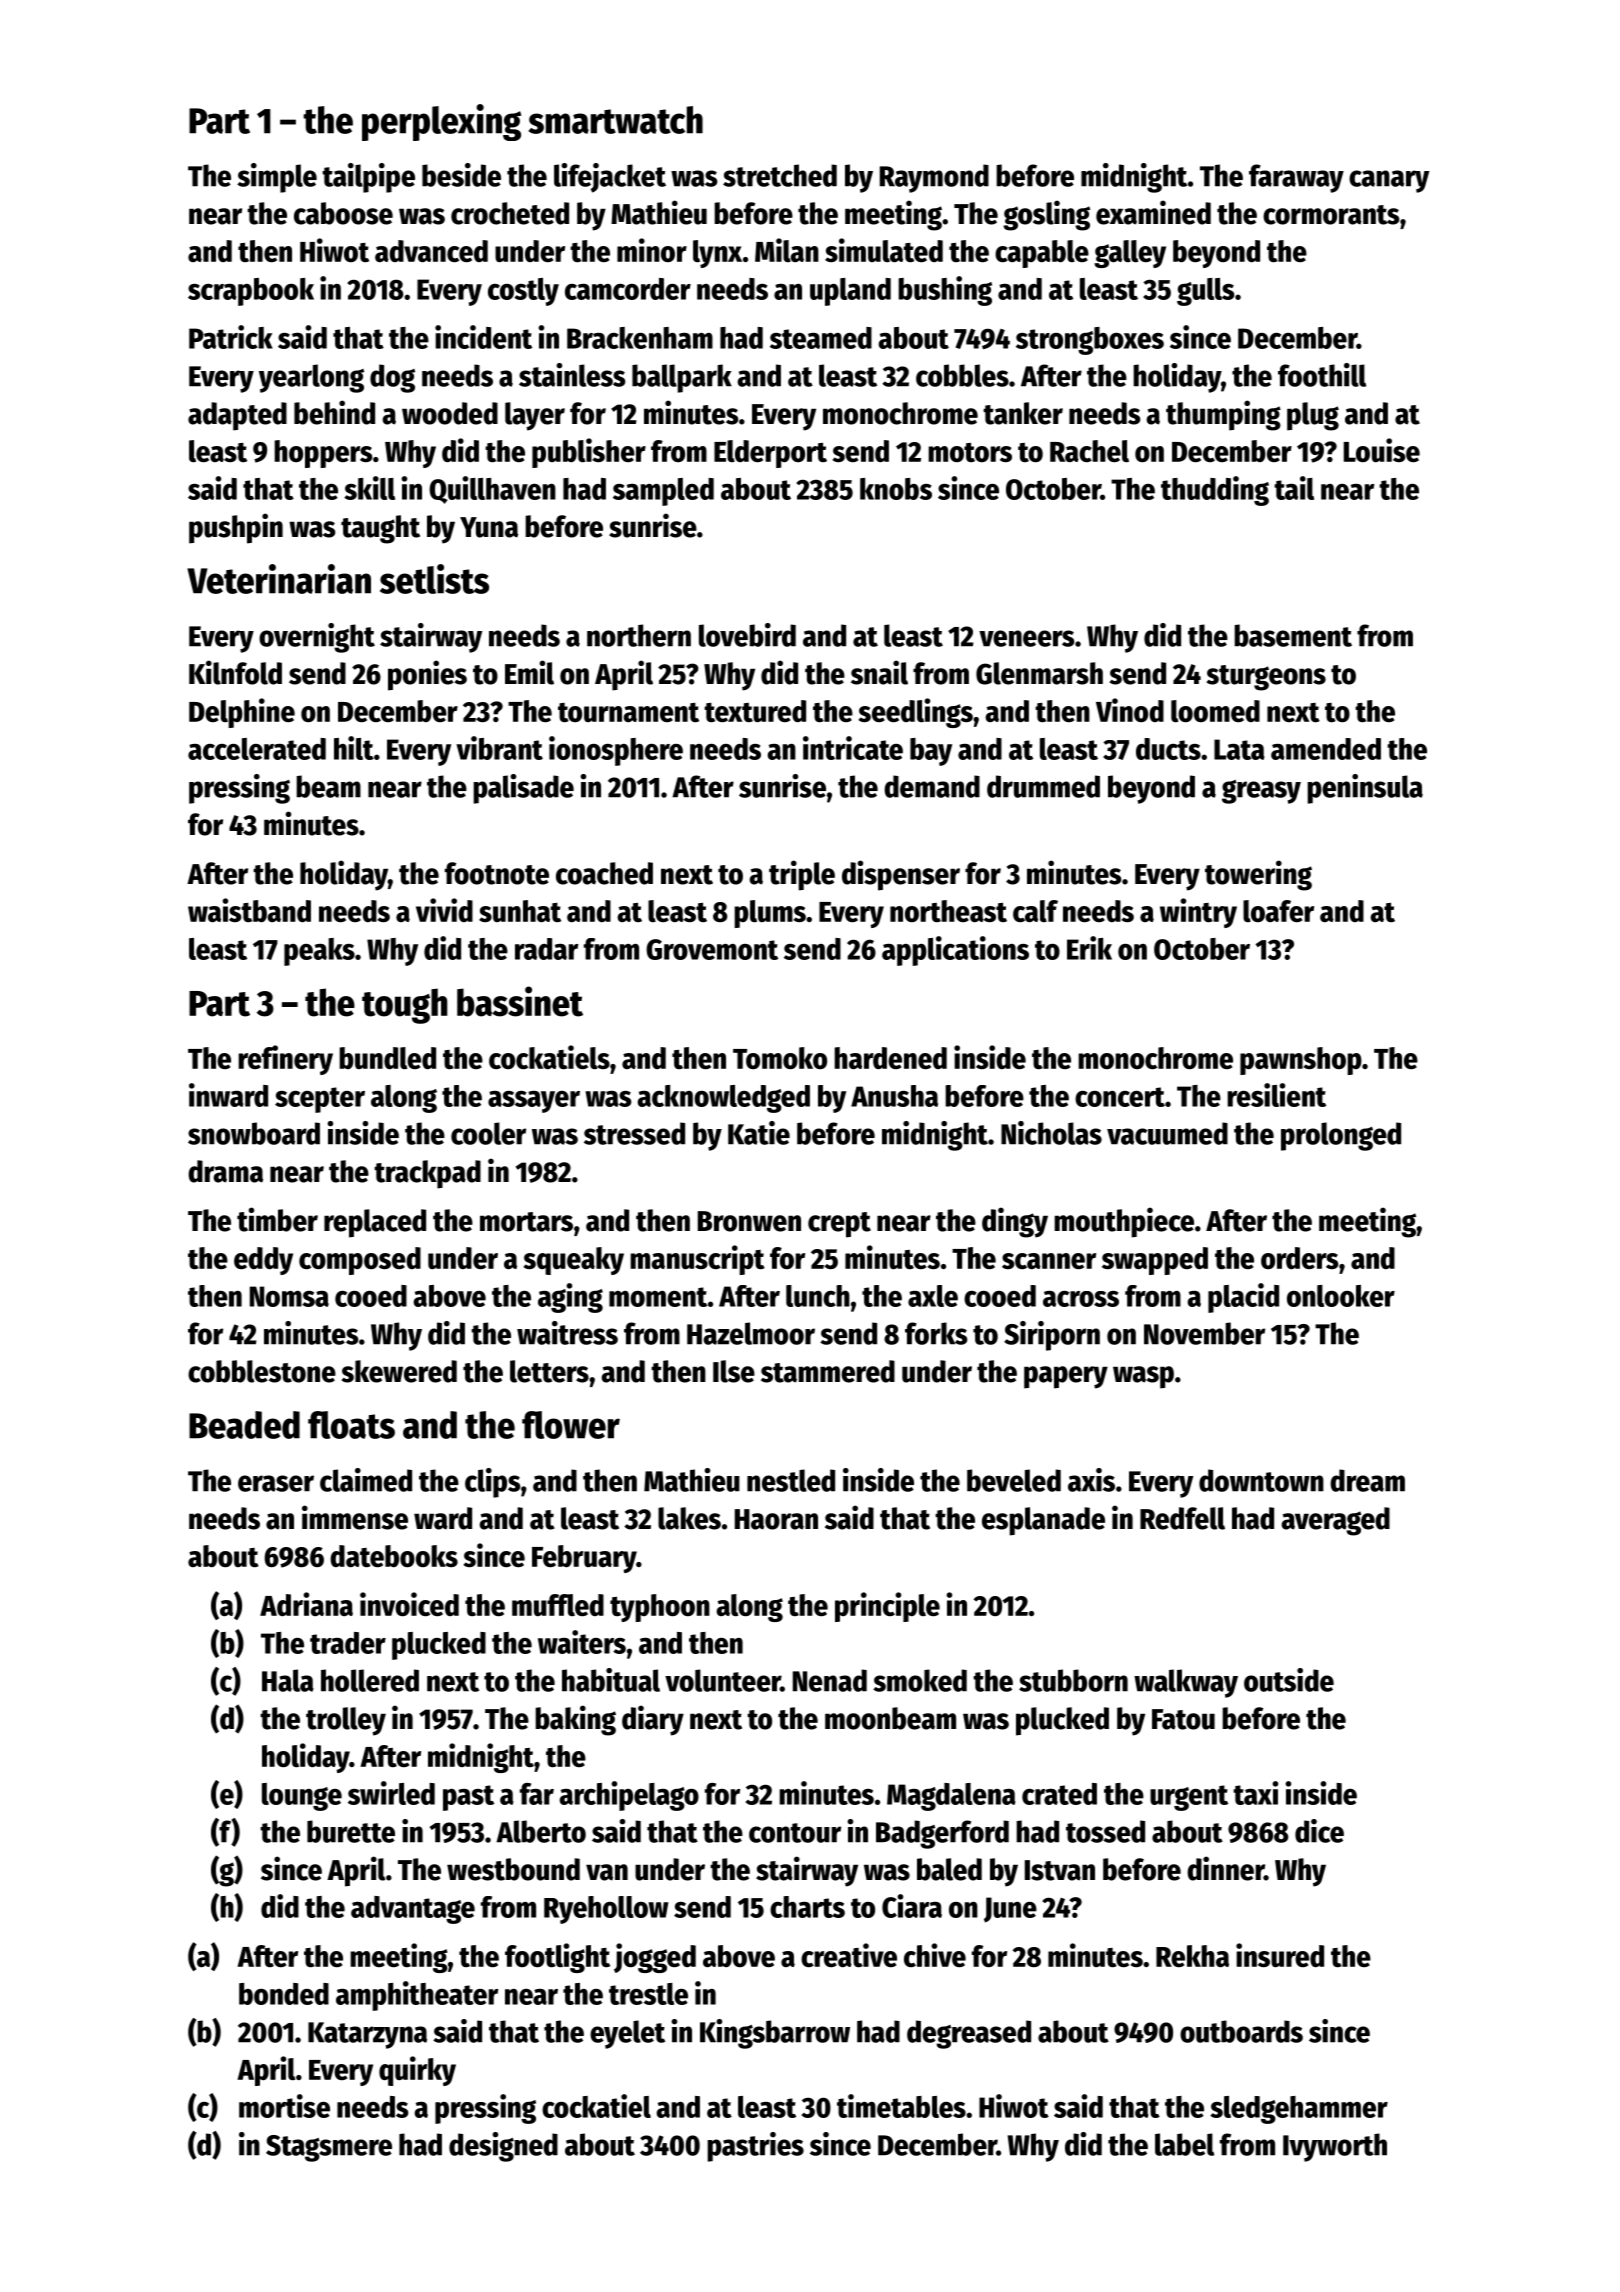  Describe the element at coordinates (441, 122) in the screenshot. I see `perplexing` at that location.
